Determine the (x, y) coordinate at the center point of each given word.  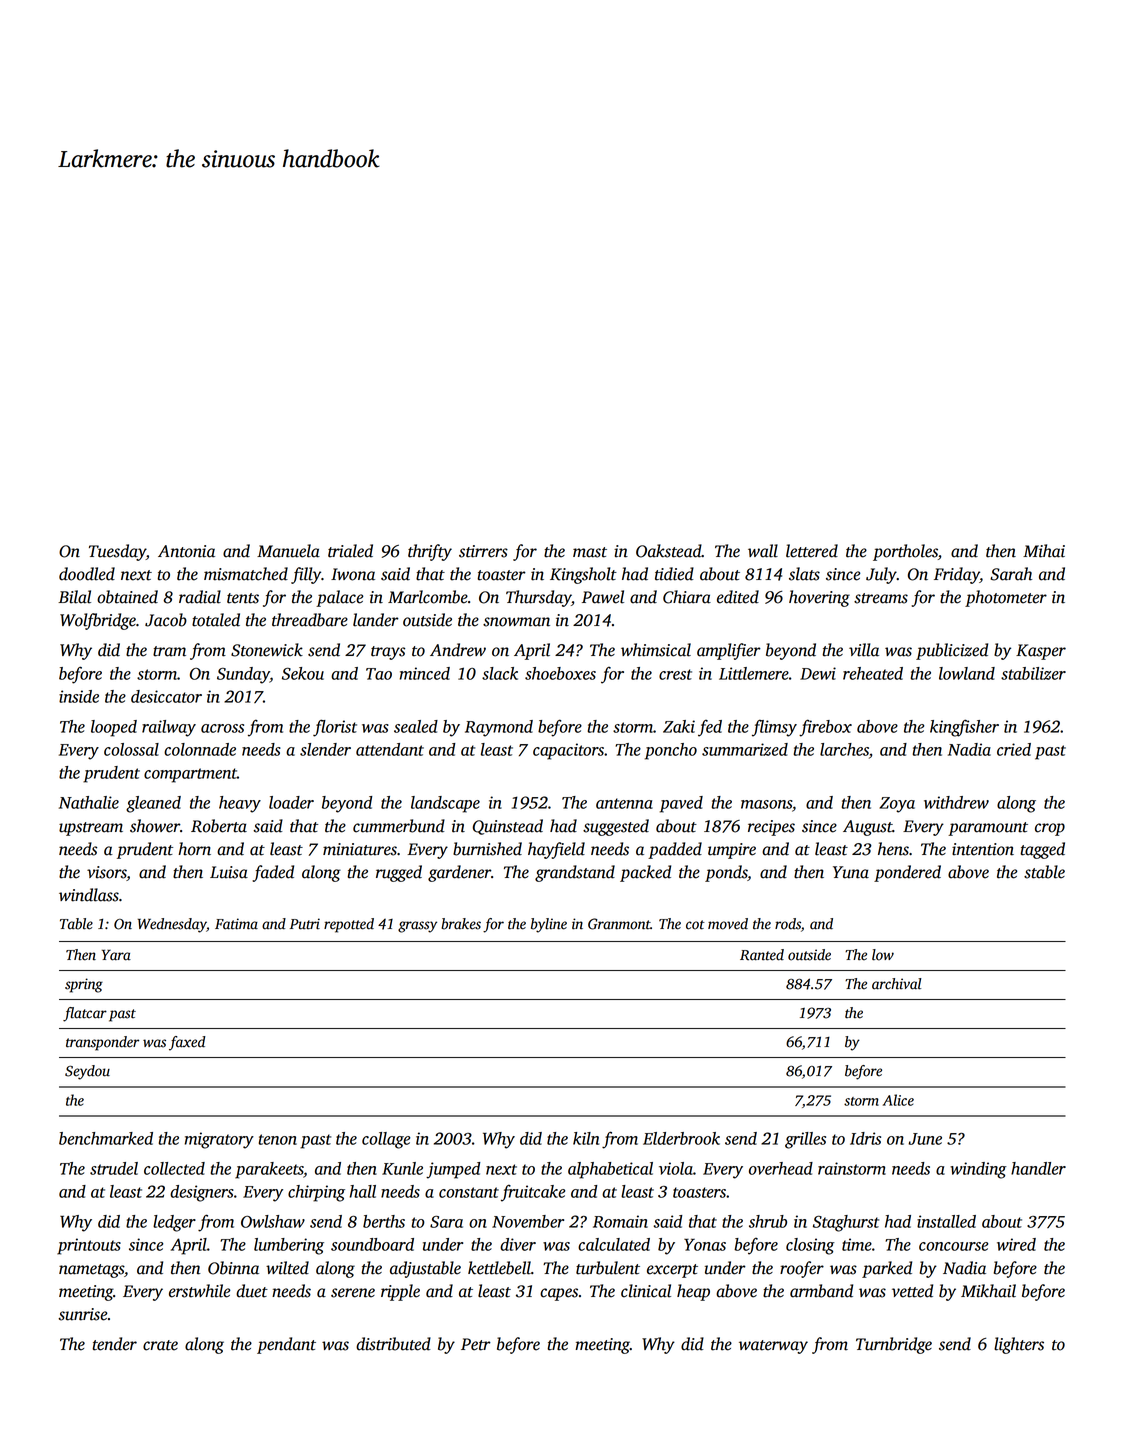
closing (810, 1246)
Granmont (619, 924)
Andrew (458, 650)
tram (169, 651)
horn (194, 849)
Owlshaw (273, 1221)
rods (788, 924)
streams (881, 598)
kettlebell (499, 1268)
